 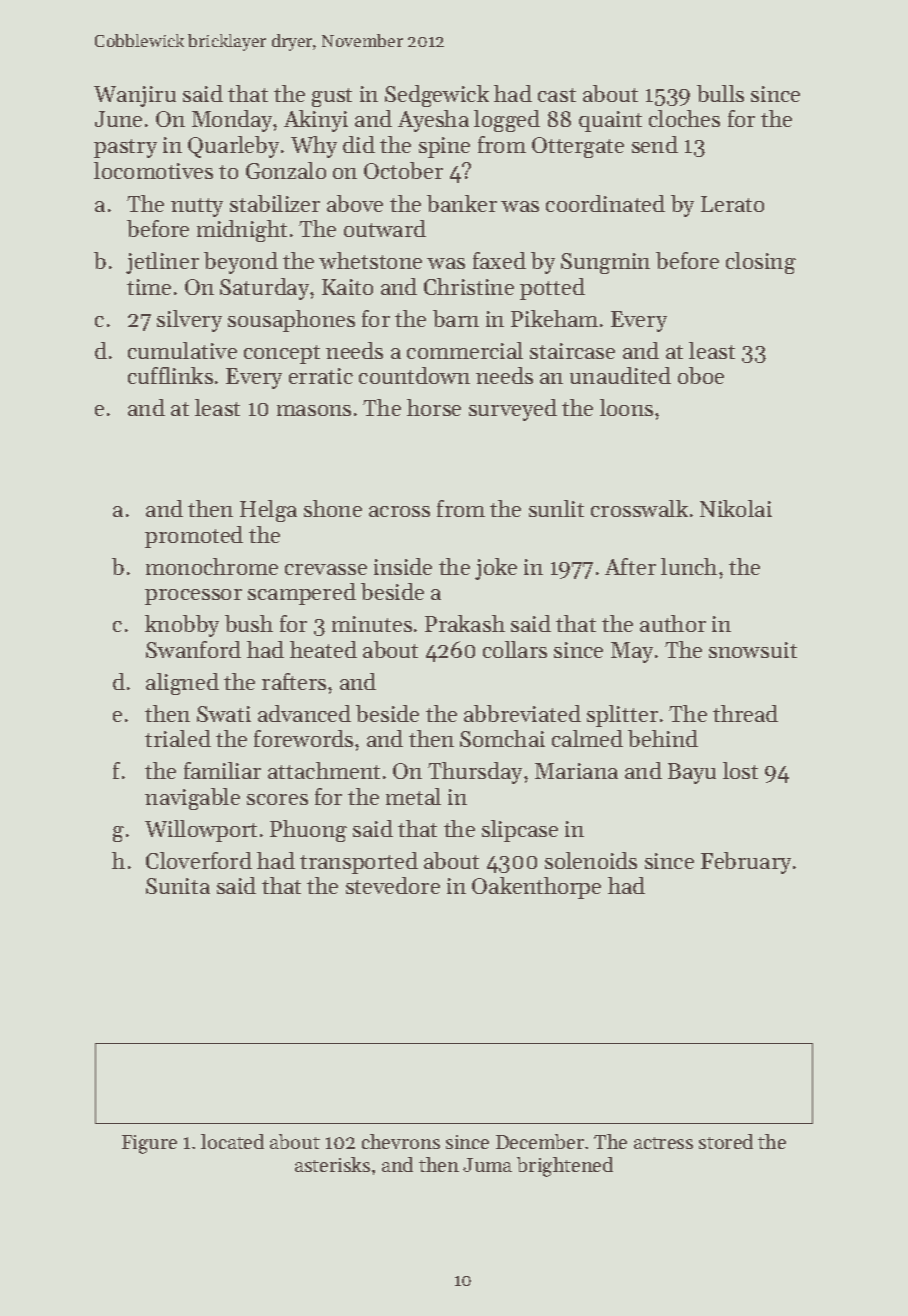 What do you see at coordinates (701, 375) in the page?
I see `oboe` at bounding box center [701, 375].
